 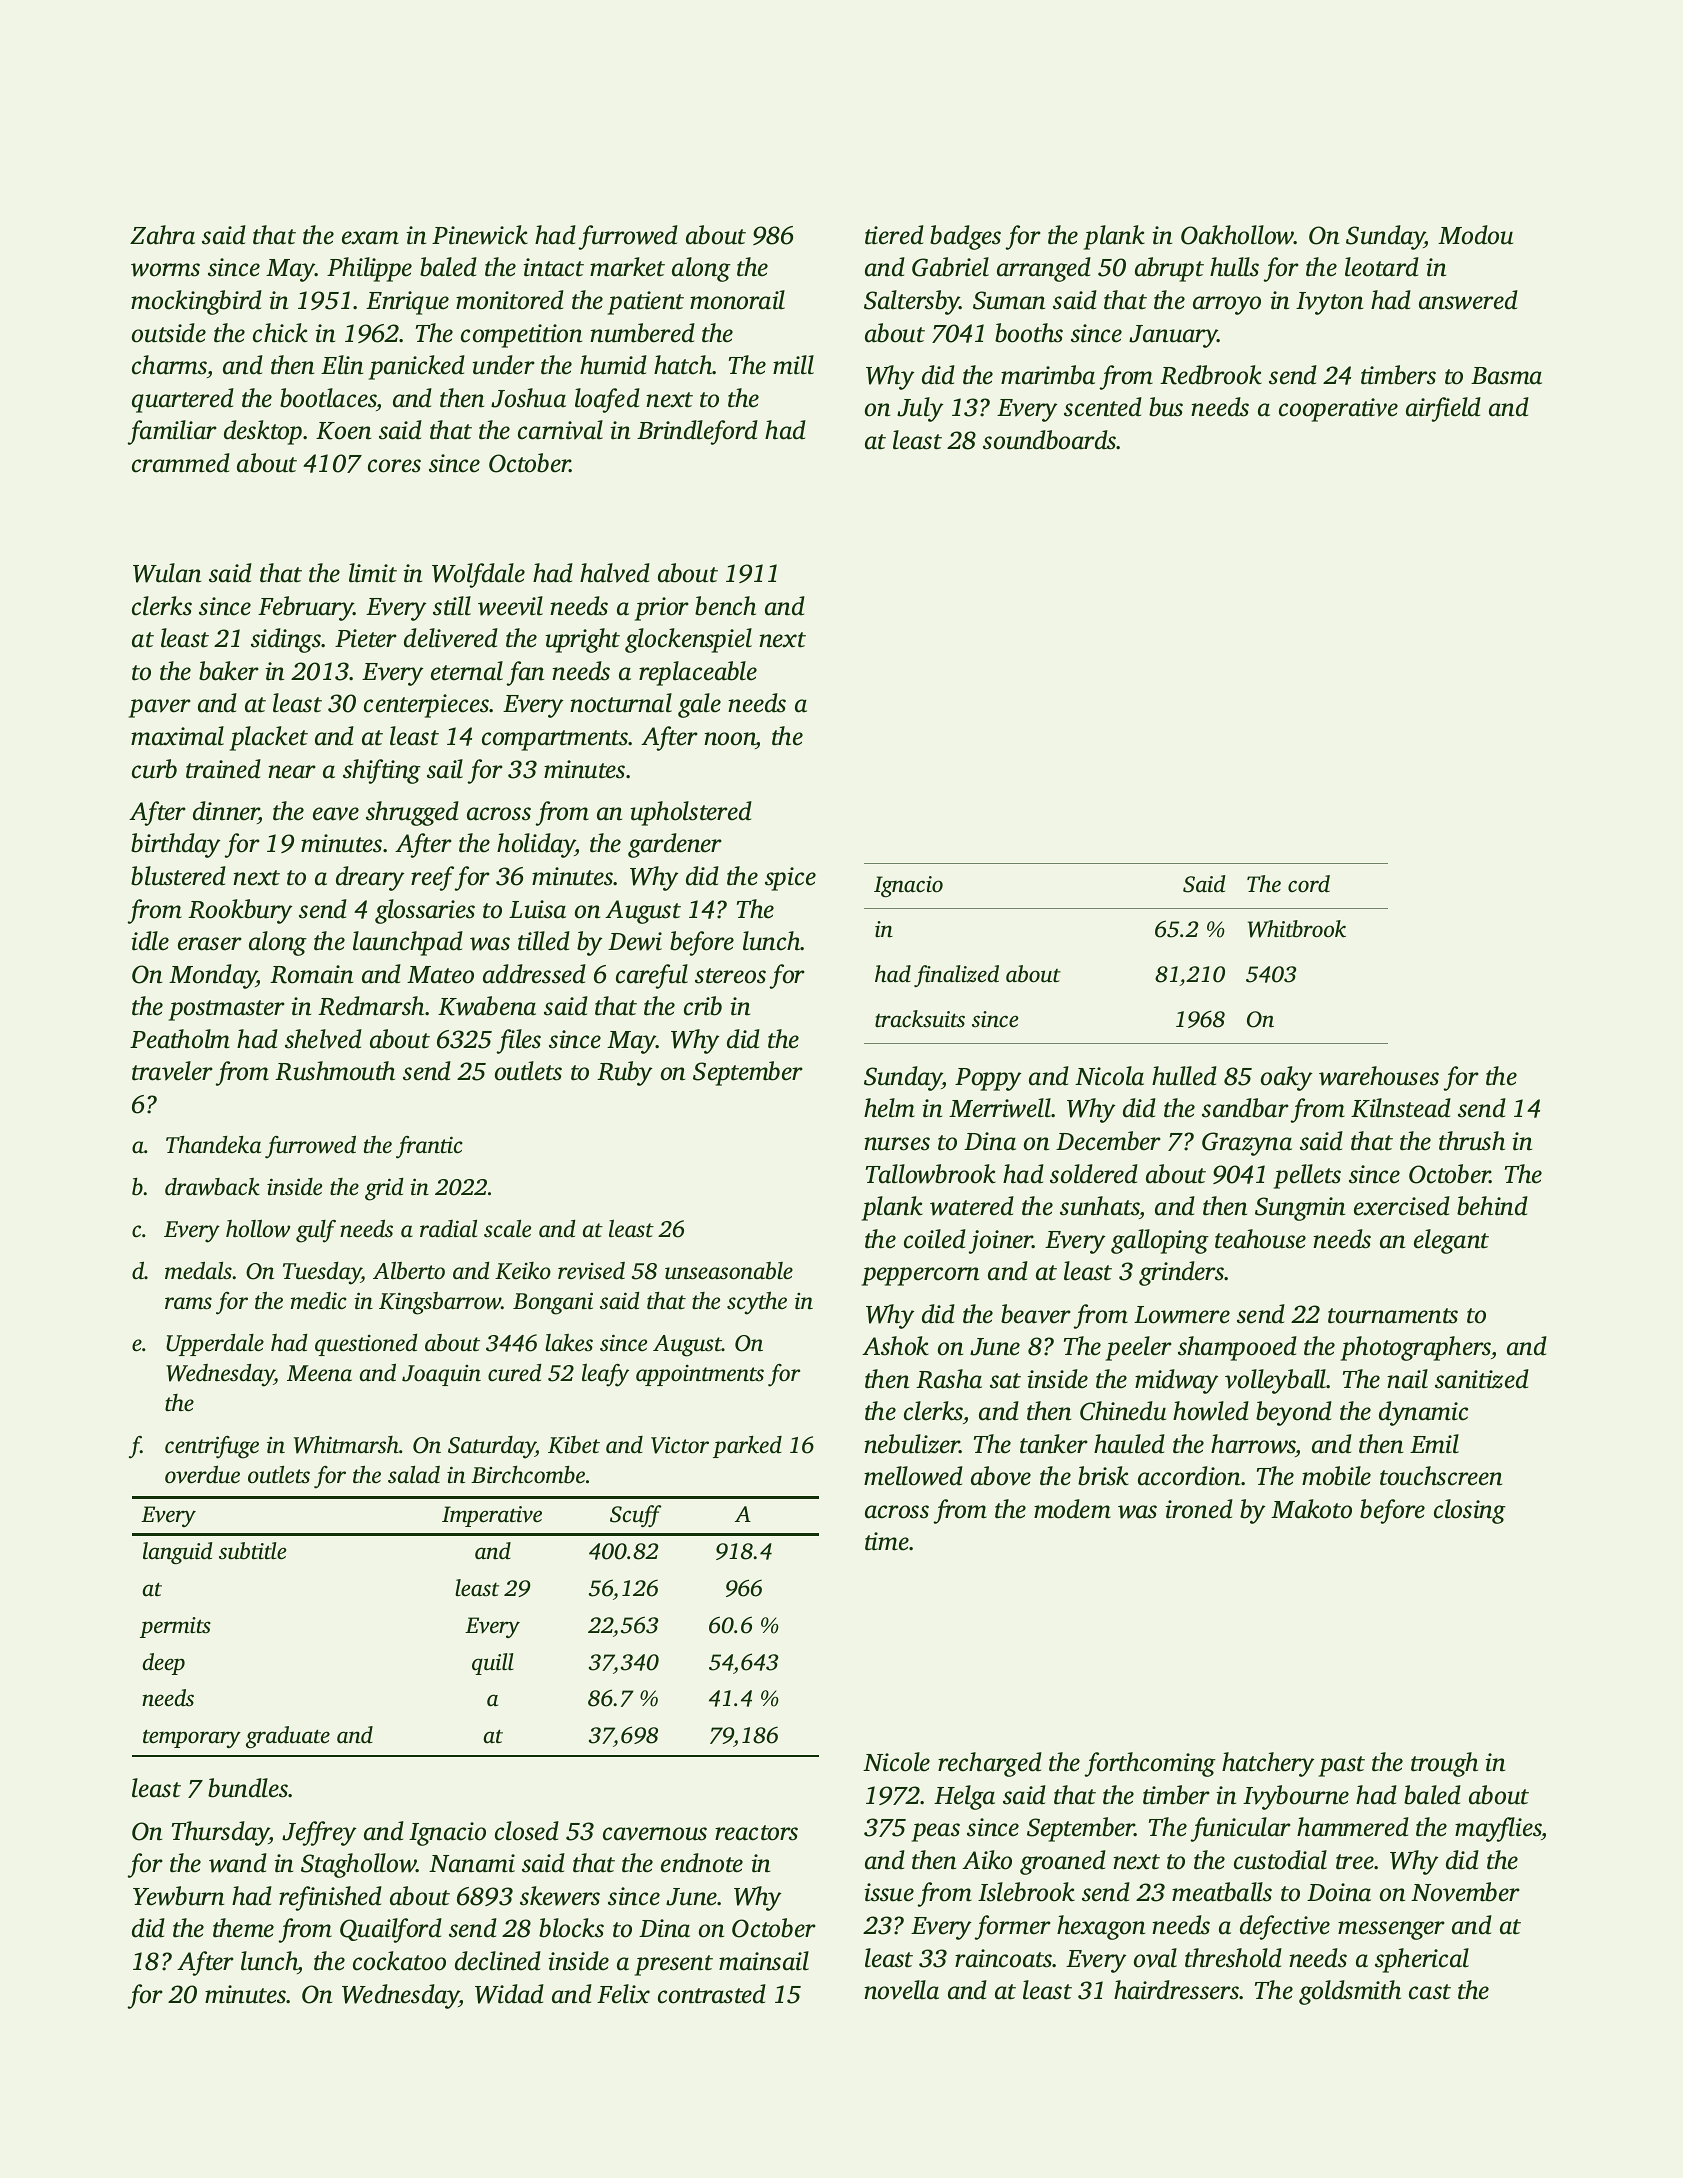 What do you see at coordinates (370, 238) in the screenshot?
I see `exam` at bounding box center [370, 238].
